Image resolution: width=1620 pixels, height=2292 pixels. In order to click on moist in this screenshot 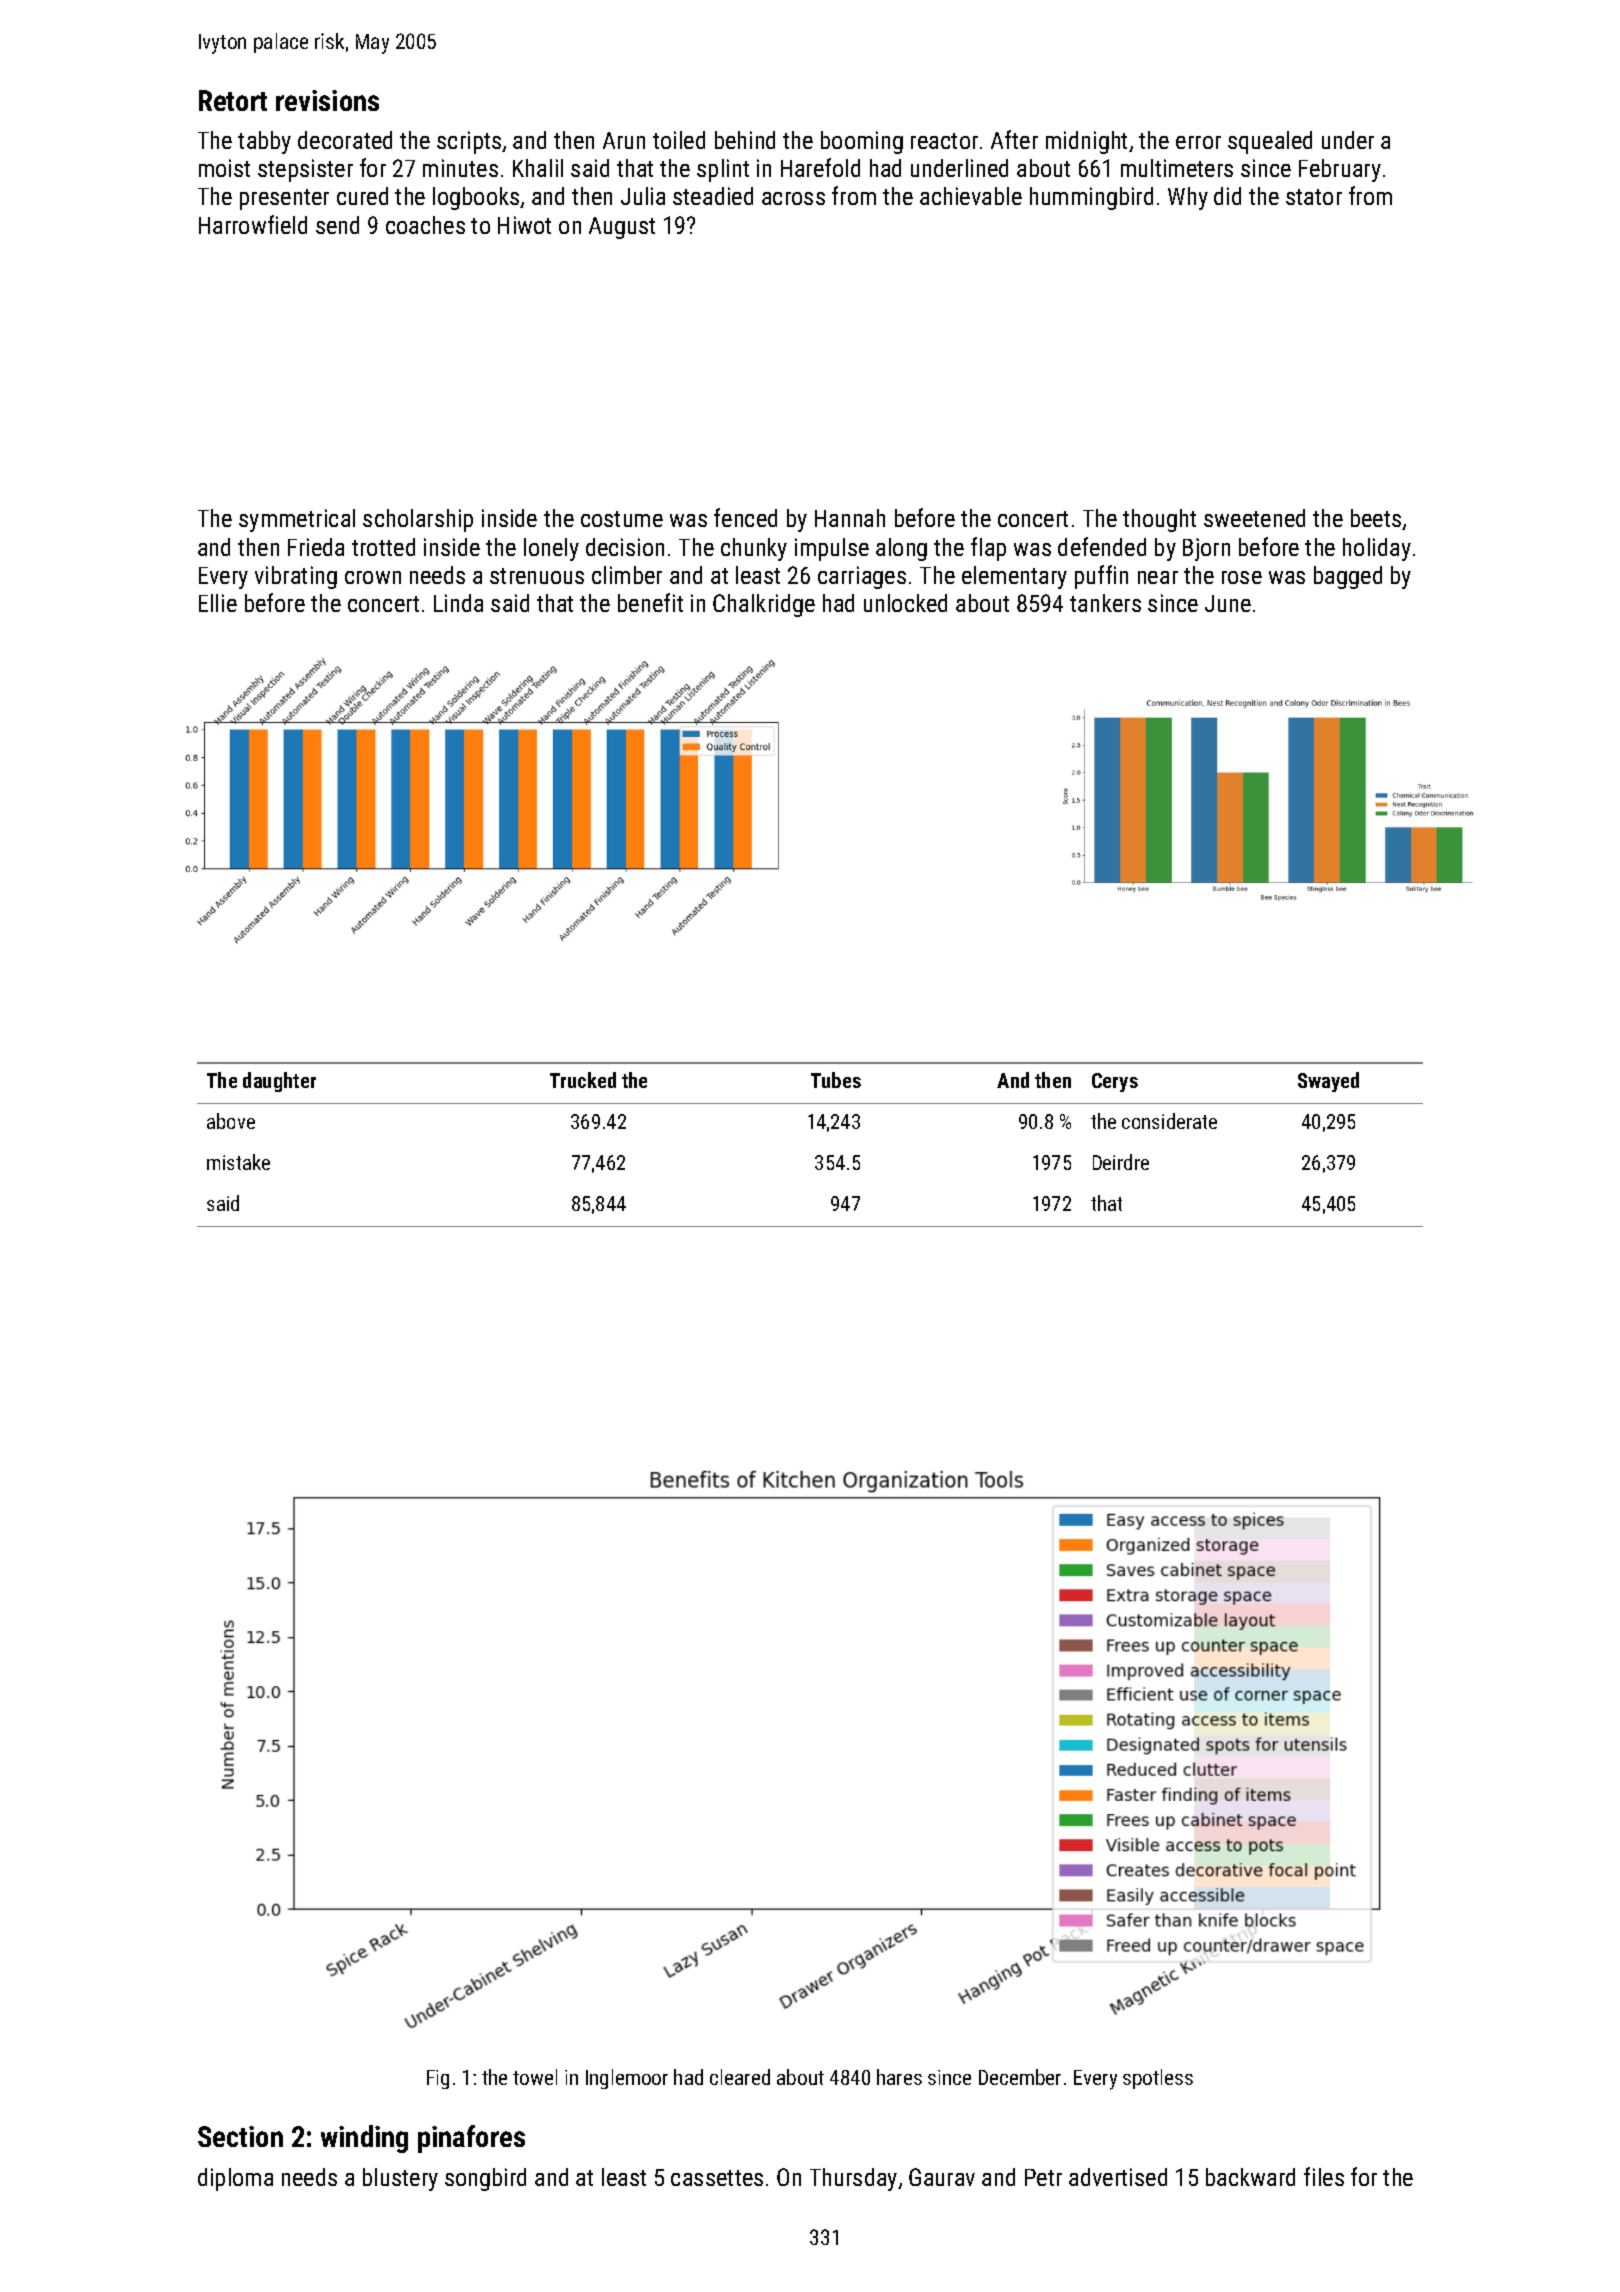, I will do `click(224, 168)`.
